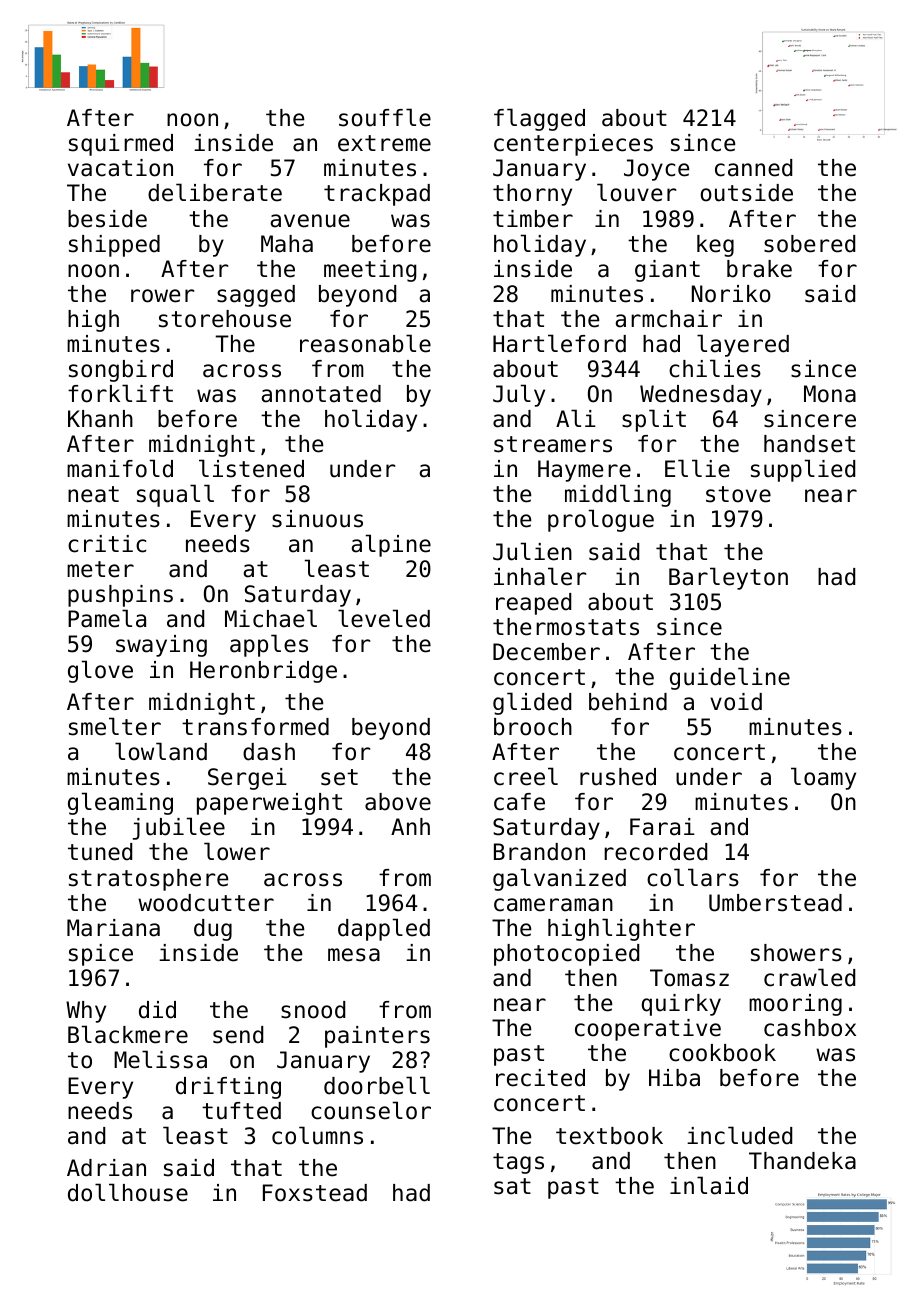 This document has width=924, height=1311. Describe the element at coordinates (533, 219) in the document. I see `timber` at that location.
